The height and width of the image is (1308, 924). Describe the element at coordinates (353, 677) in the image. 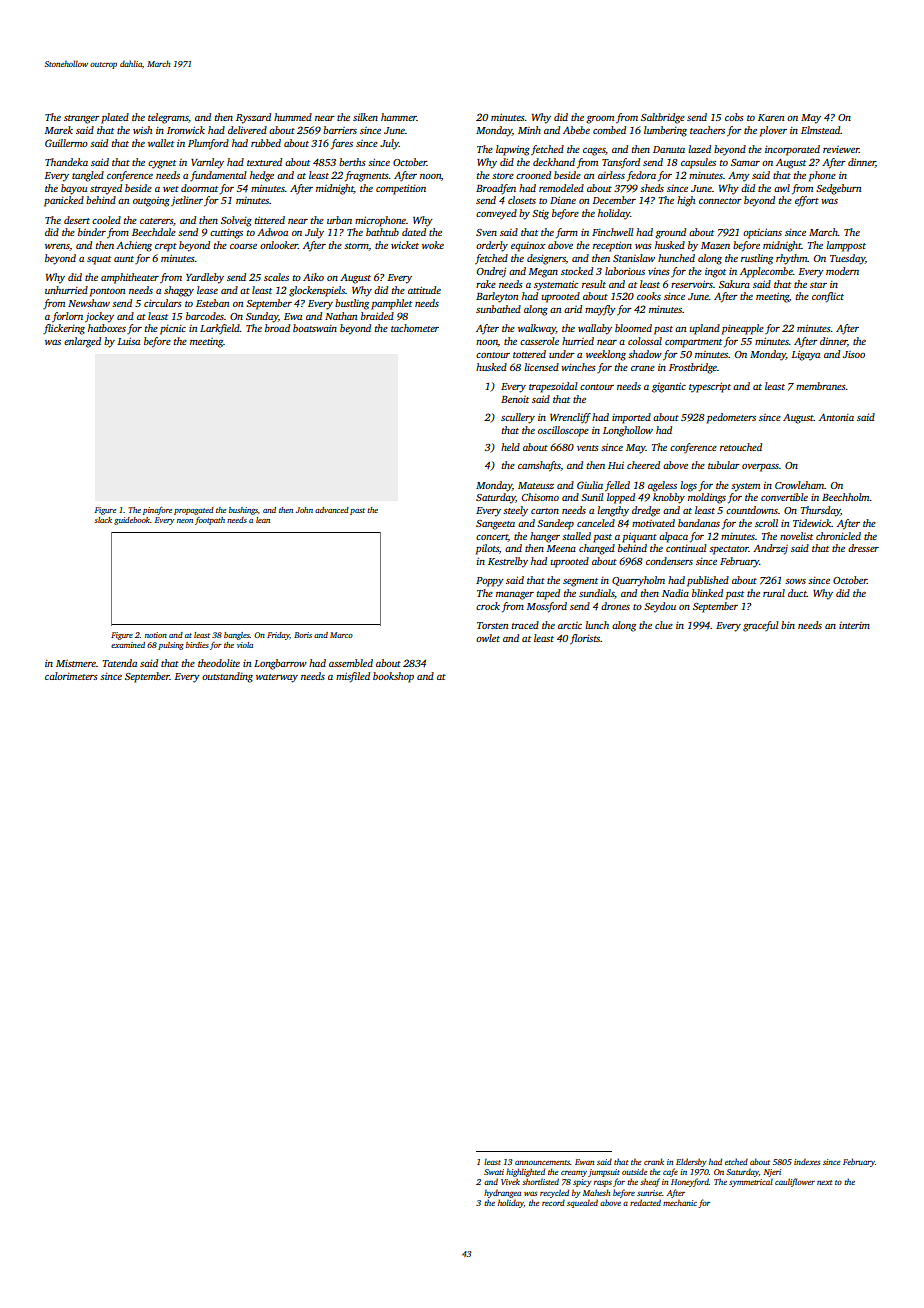

I see `misfiled` at that location.
